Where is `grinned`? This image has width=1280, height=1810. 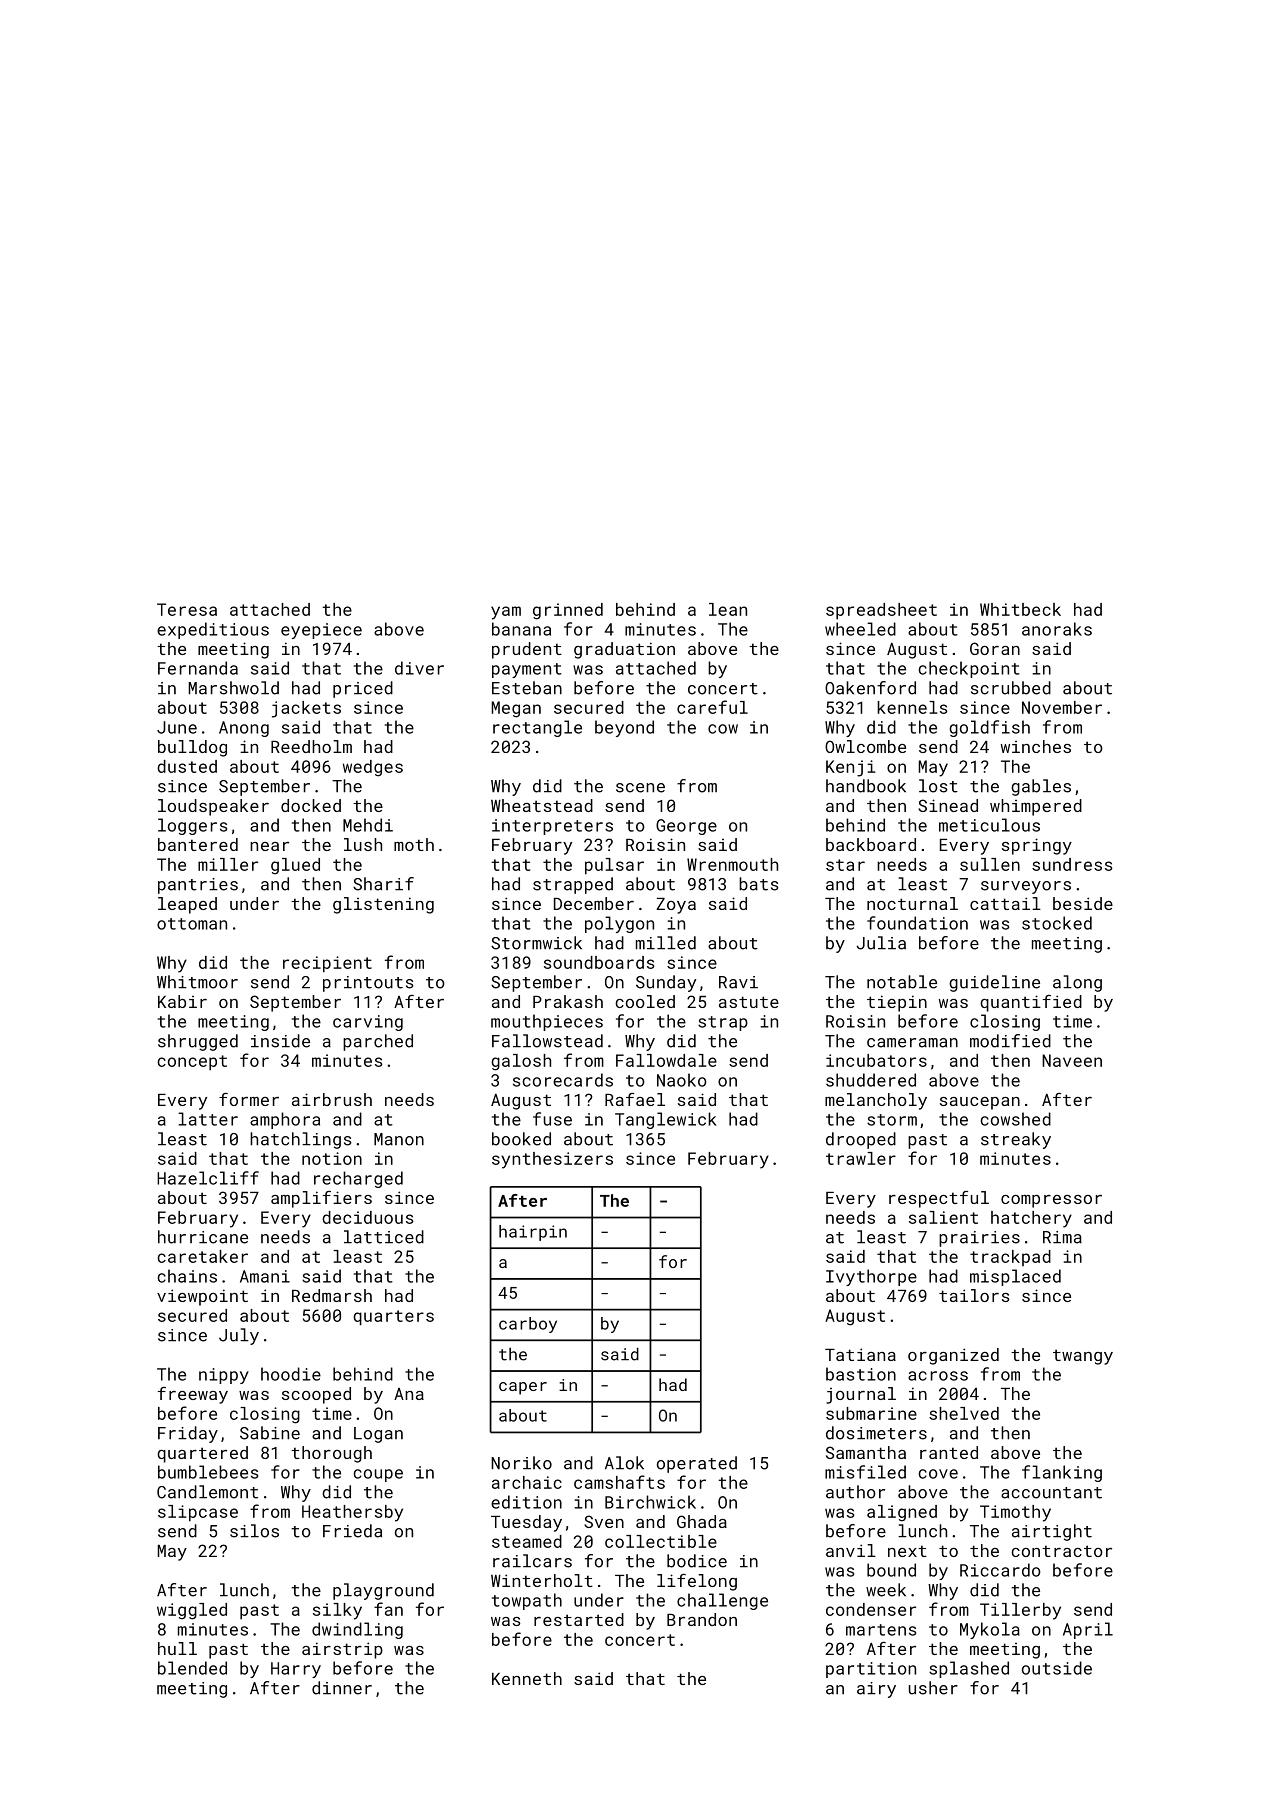 grinned is located at coordinates (568, 611).
